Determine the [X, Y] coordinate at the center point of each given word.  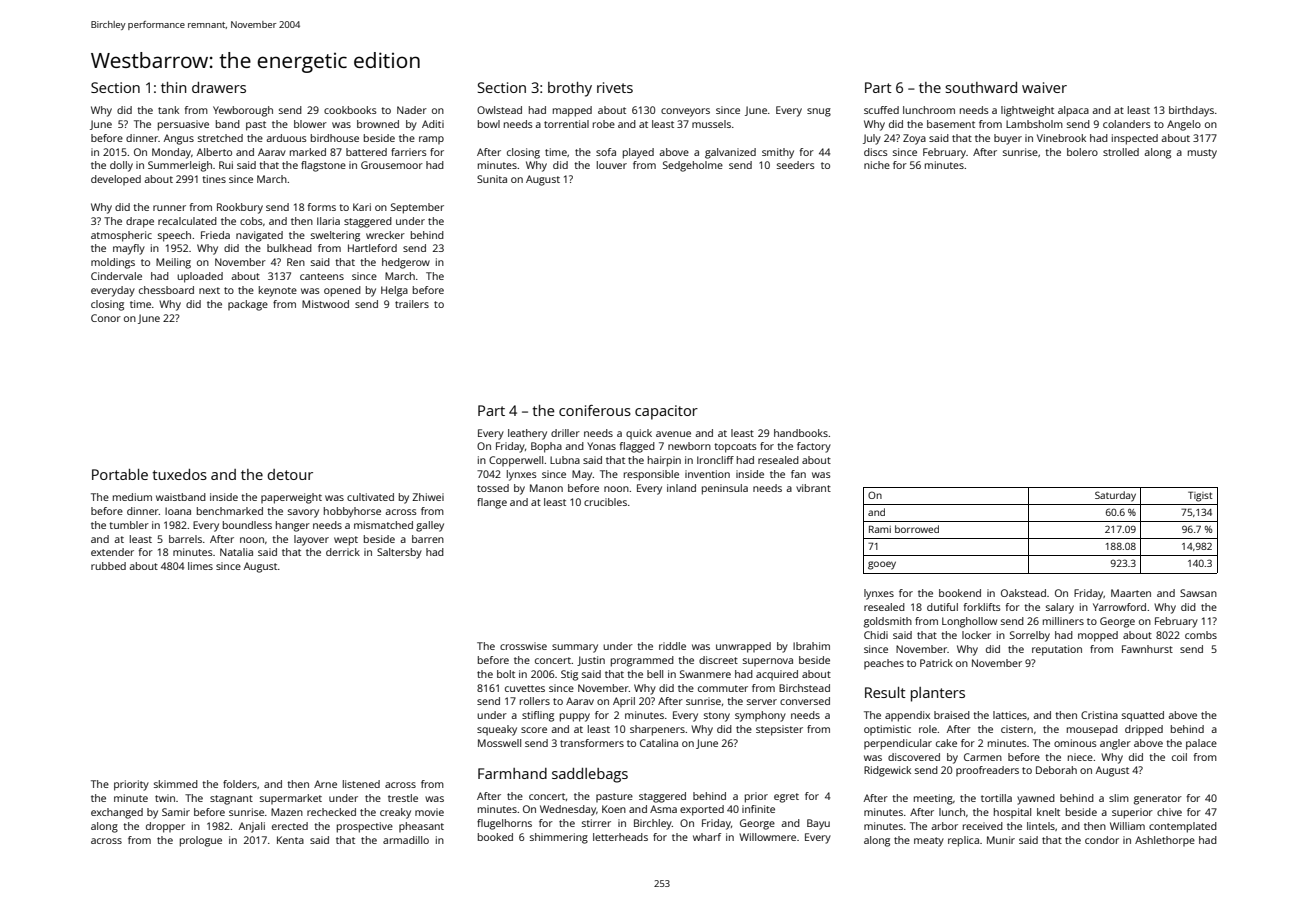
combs [1201, 635]
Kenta [290, 840]
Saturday [1115, 496]
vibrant [813, 488]
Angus [179, 139]
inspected [1135, 139]
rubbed [108, 566]
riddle [672, 646]
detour [290, 474]
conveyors [685, 112]
